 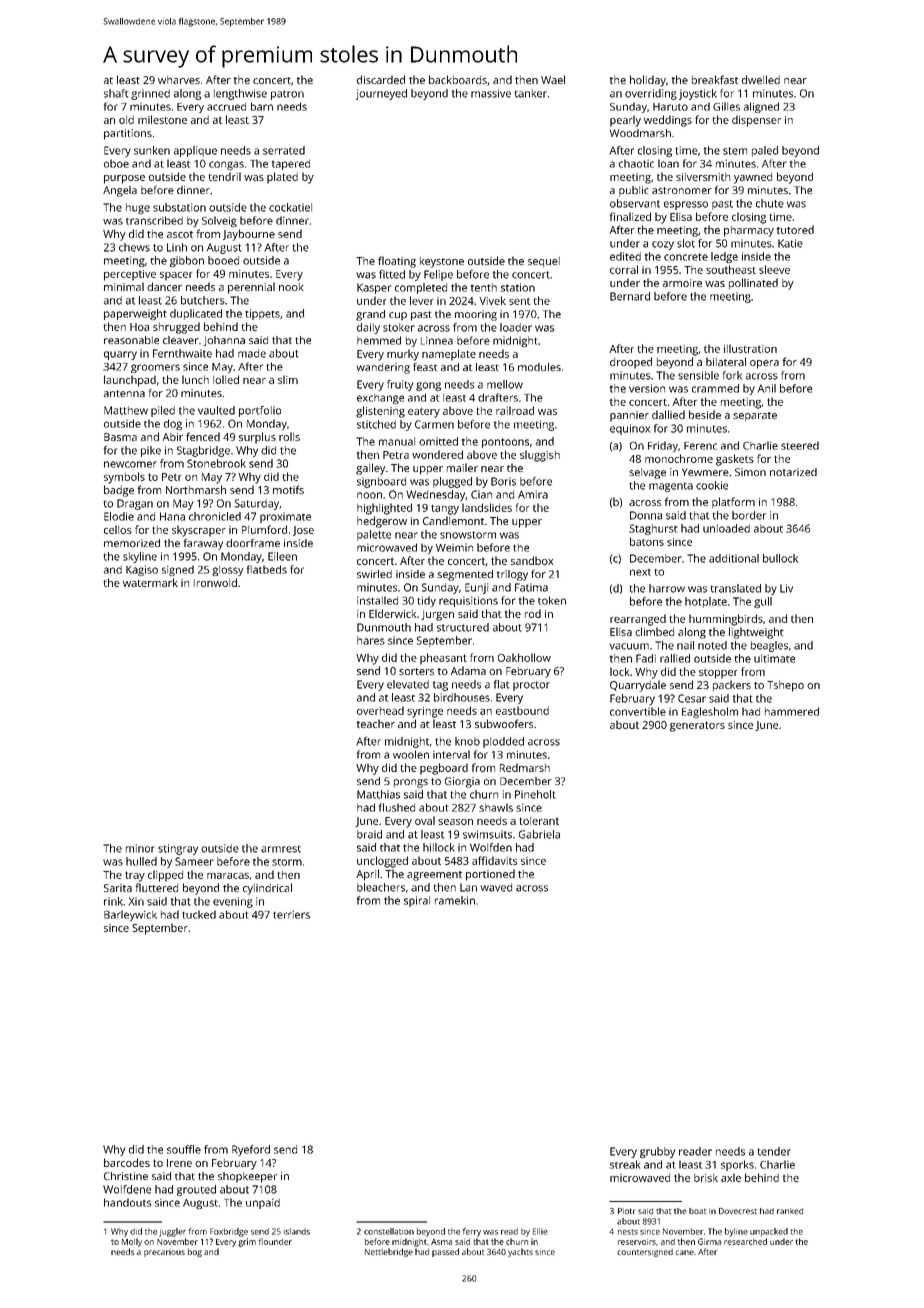 What do you see at coordinates (184, 1149) in the screenshot?
I see `souffle` at bounding box center [184, 1149].
